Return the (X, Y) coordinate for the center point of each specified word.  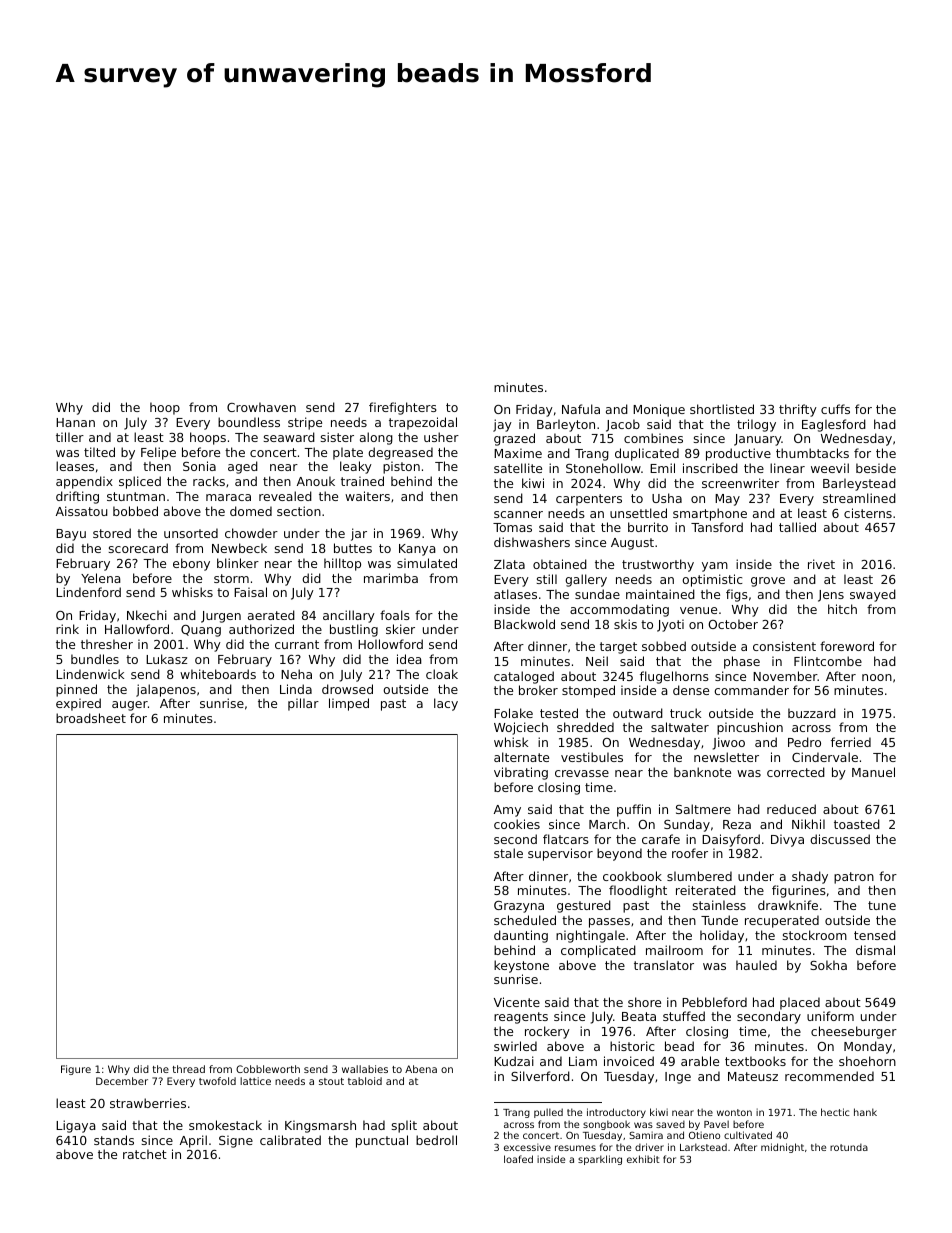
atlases (515, 594)
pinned (76, 690)
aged (243, 467)
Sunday (687, 825)
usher (441, 437)
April (193, 1141)
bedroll (436, 1140)
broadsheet (91, 718)
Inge (678, 1078)
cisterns (868, 513)
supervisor (560, 854)
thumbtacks (812, 453)
